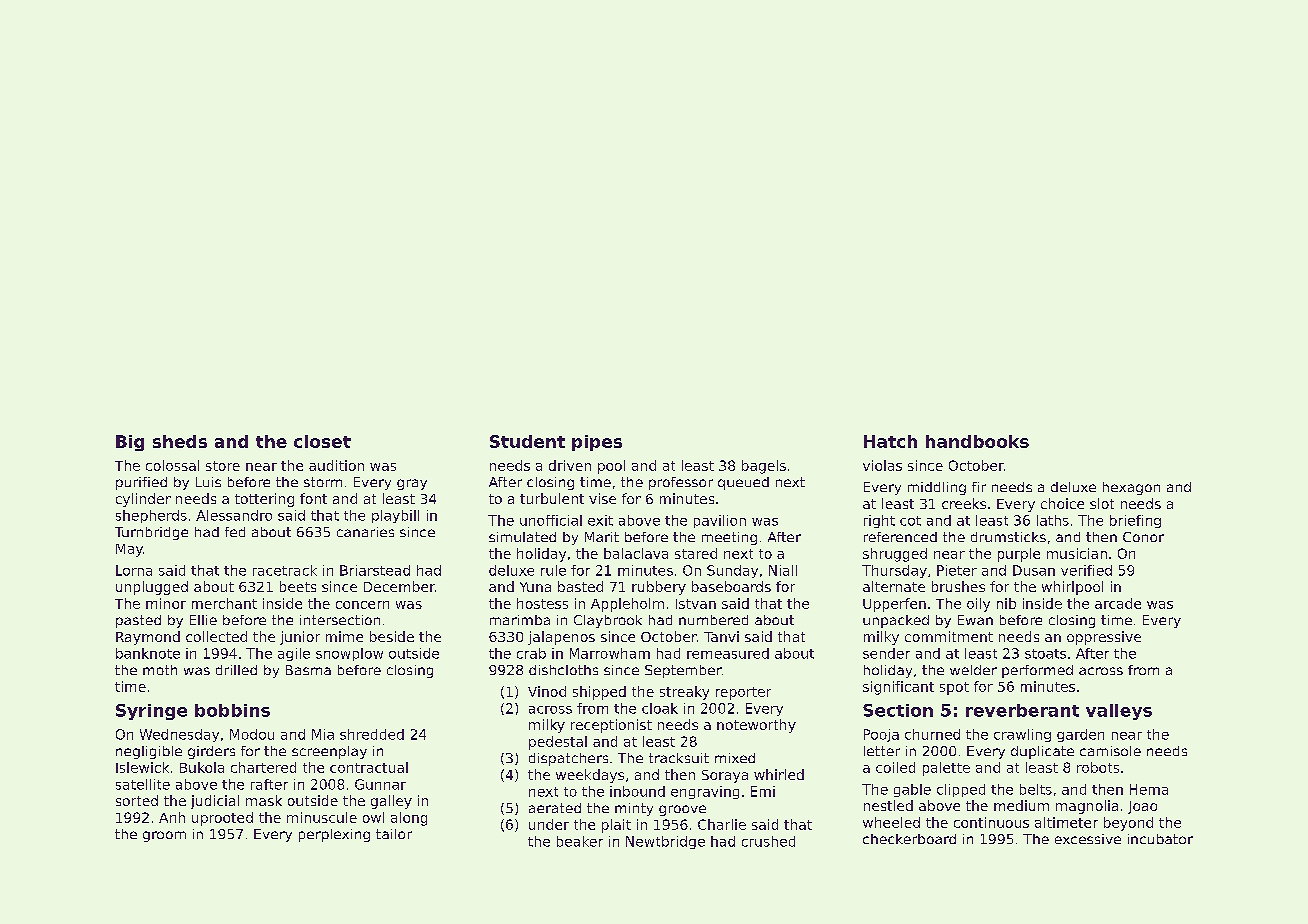 Image resolution: width=1308 pixels, height=924 pixels. What do you see at coordinates (713, 620) in the screenshot?
I see `numbered` at bounding box center [713, 620].
